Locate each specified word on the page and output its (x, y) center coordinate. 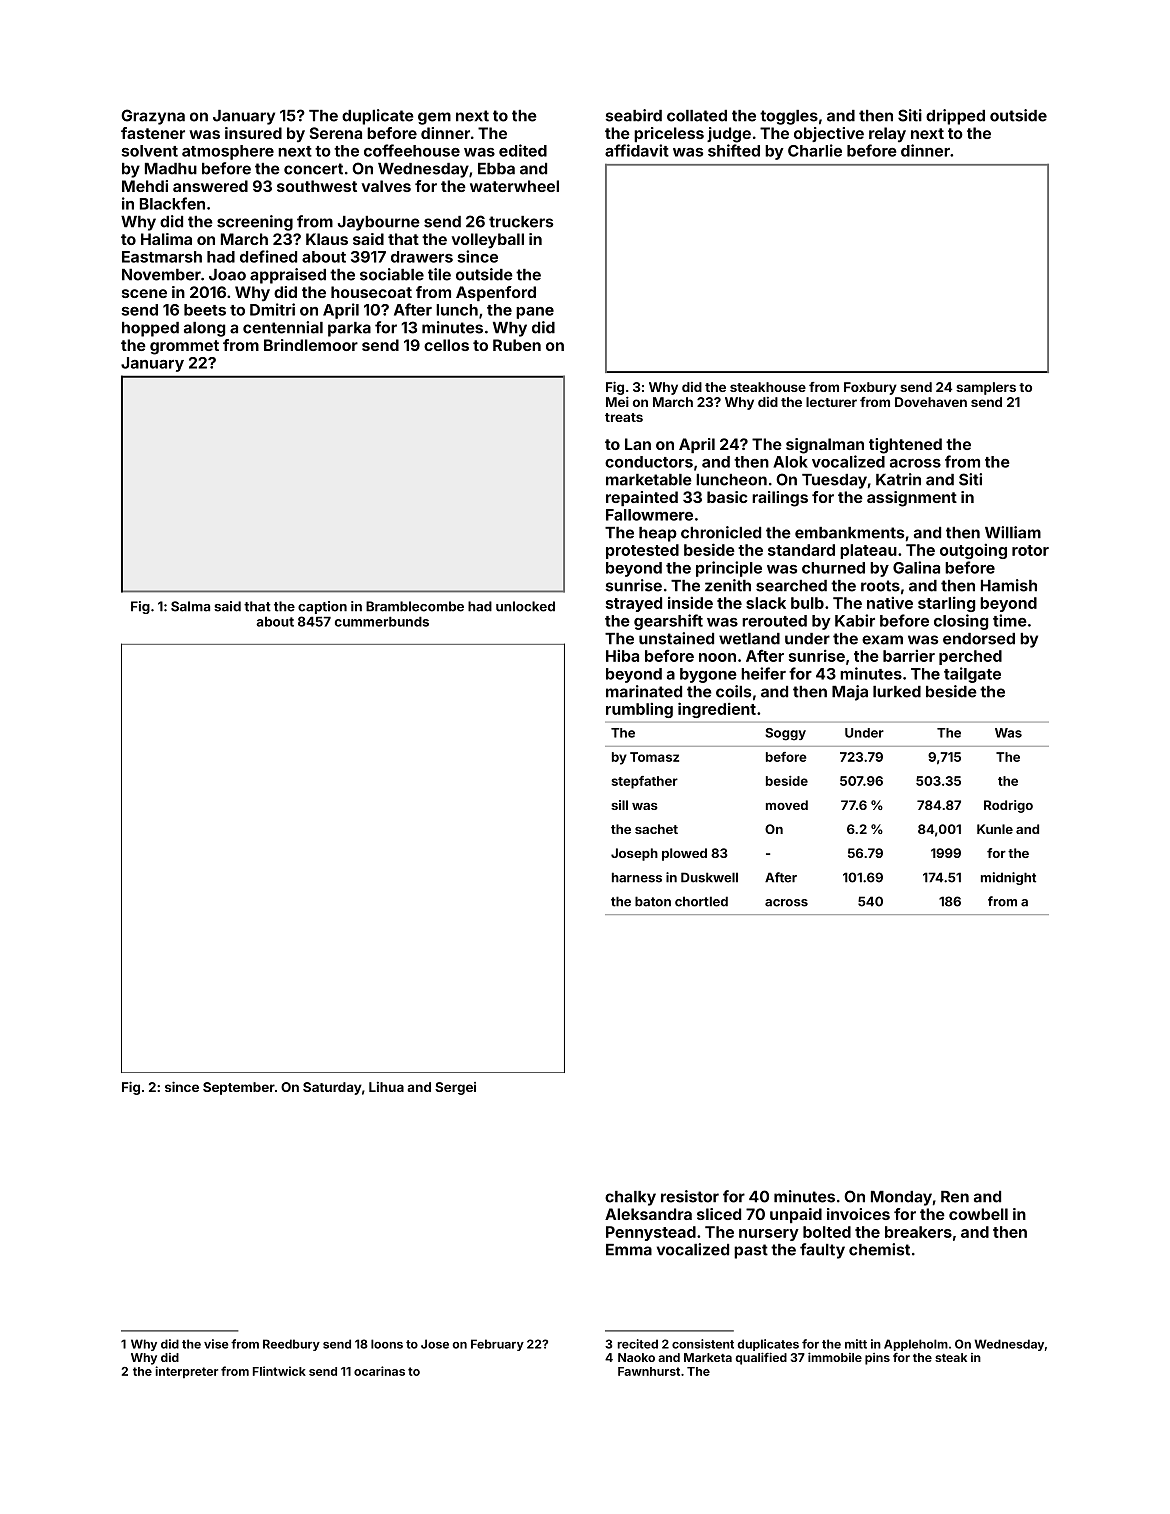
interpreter (186, 1372)
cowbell (978, 1214)
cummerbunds (382, 621)
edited (523, 150)
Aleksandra (648, 1214)
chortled (701, 901)
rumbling (639, 710)
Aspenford (496, 293)
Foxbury (870, 388)
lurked (897, 692)
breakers (918, 1232)
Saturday (332, 1088)
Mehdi (145, 186)
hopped (150, 329)
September (239, 1088)
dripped (955, 117)
